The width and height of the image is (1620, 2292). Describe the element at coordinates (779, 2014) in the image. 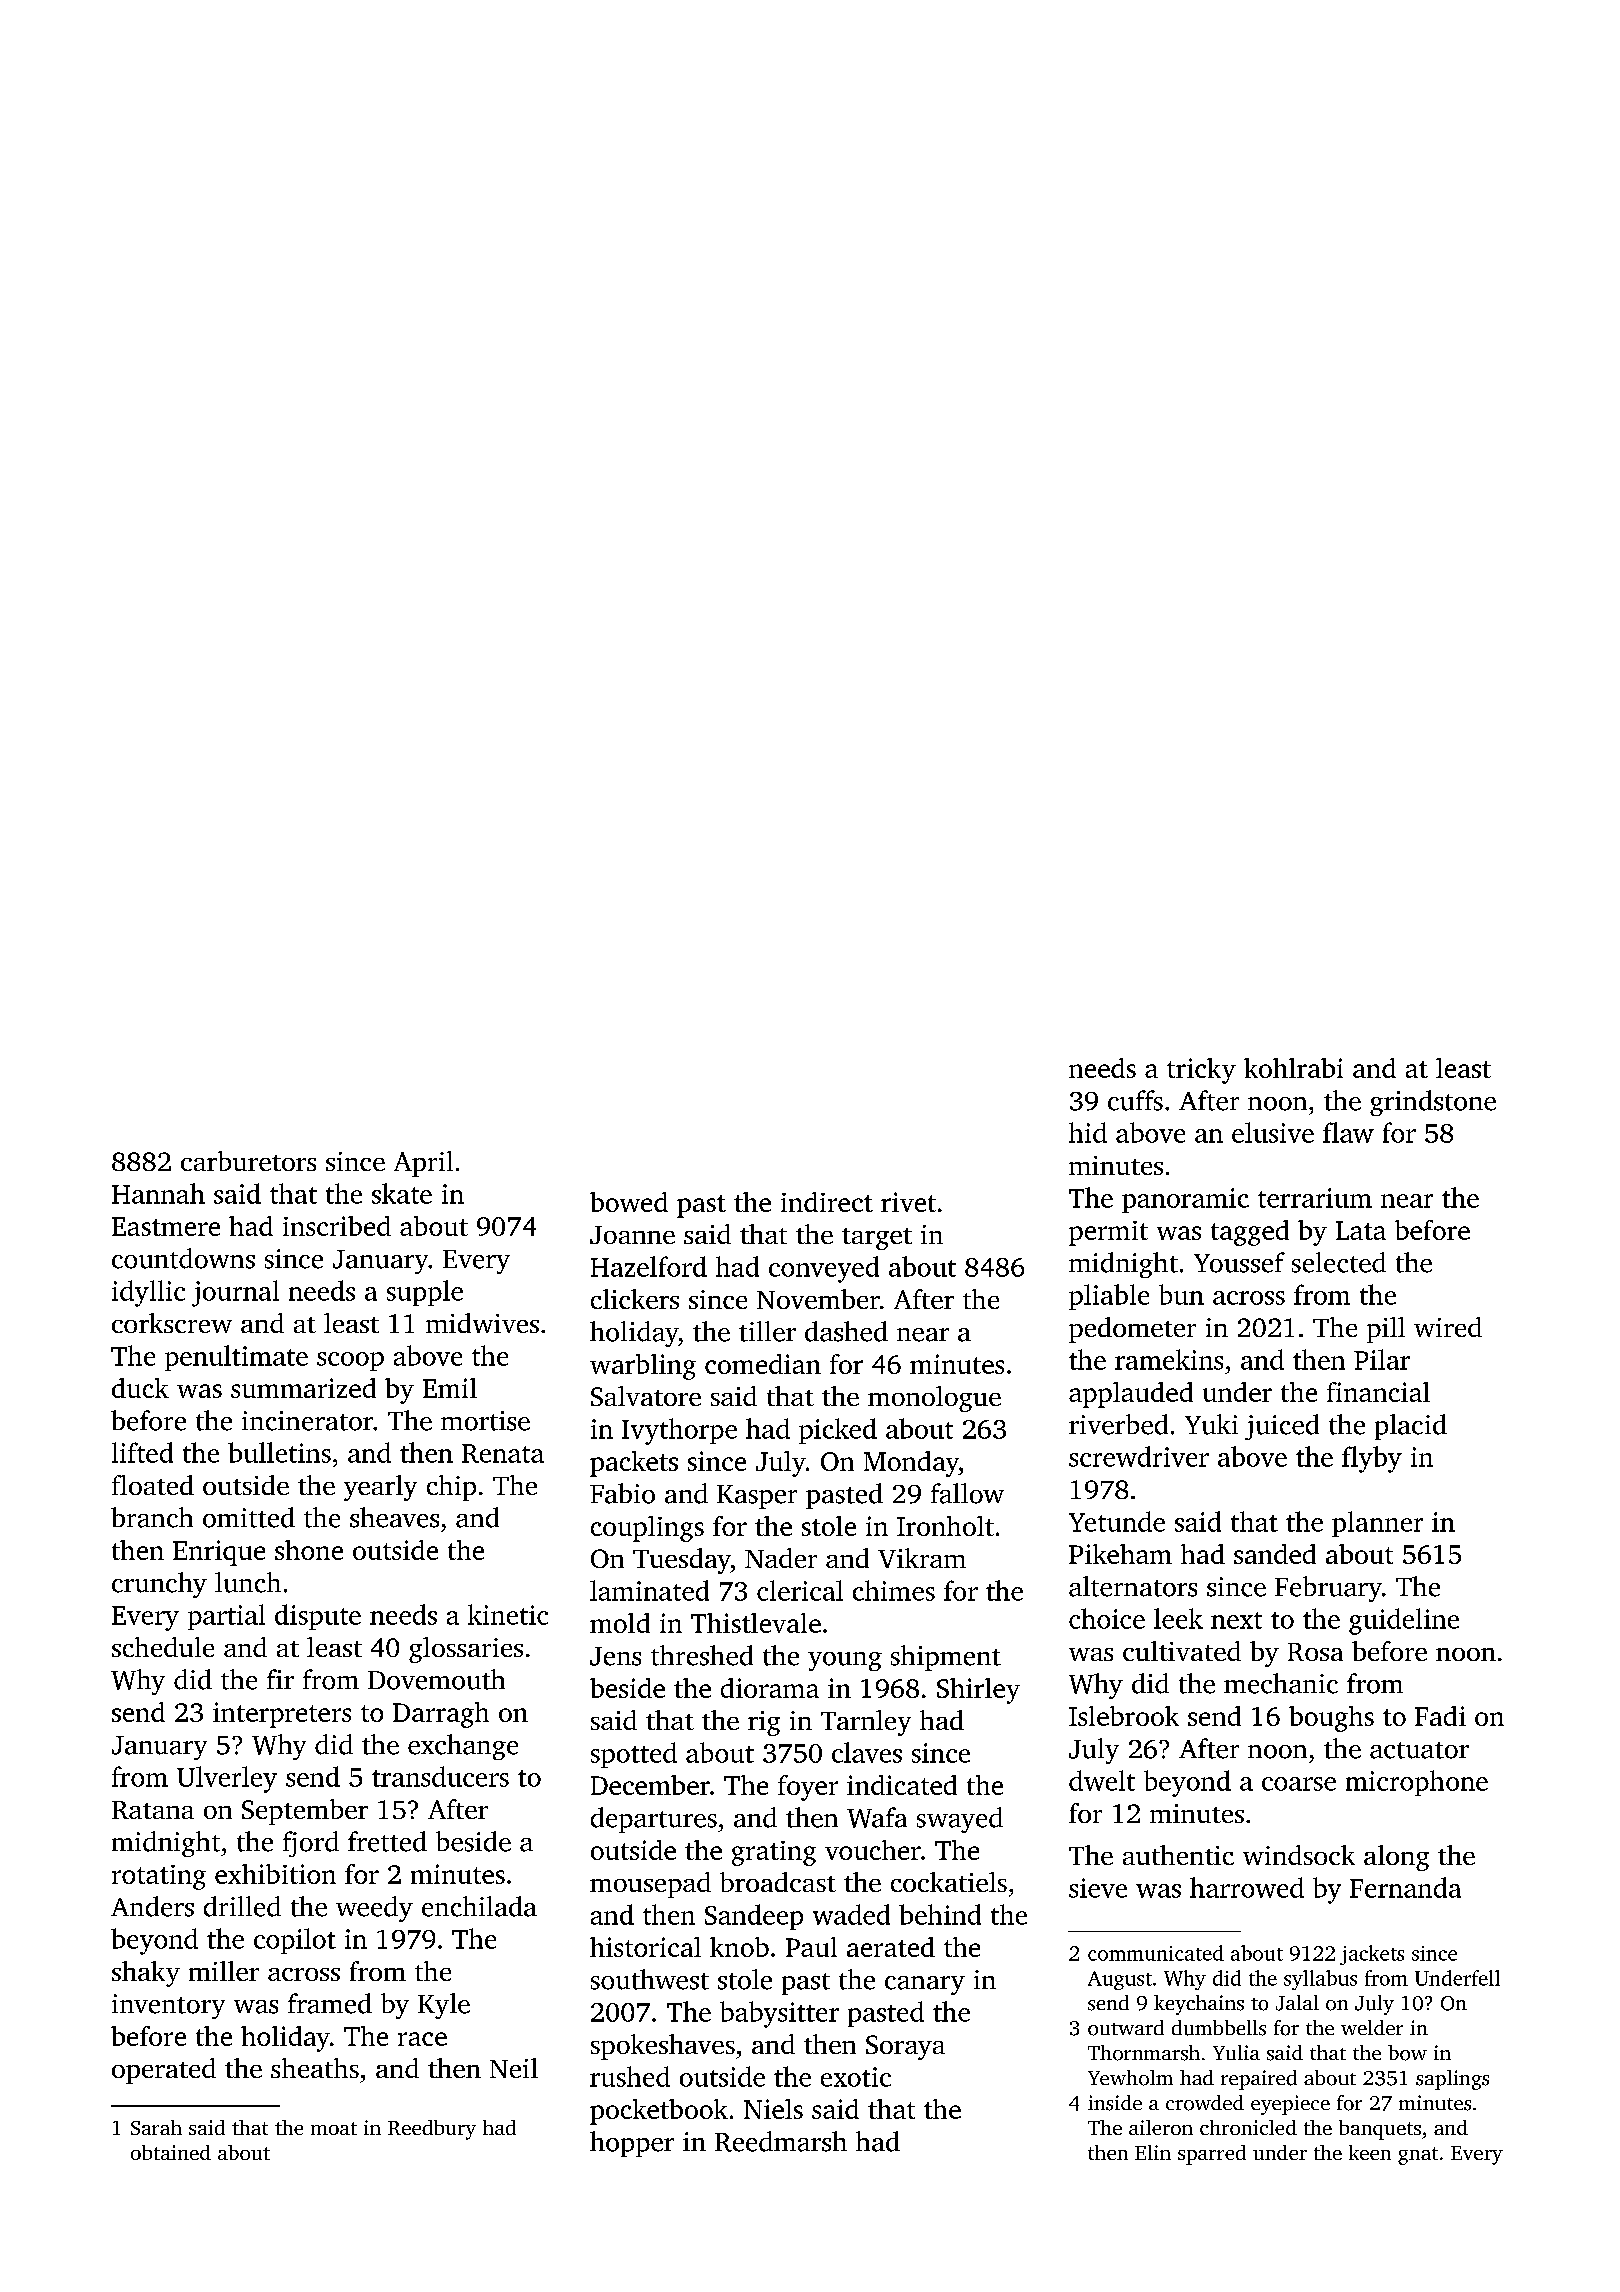

I see `babysitter` at that location.
